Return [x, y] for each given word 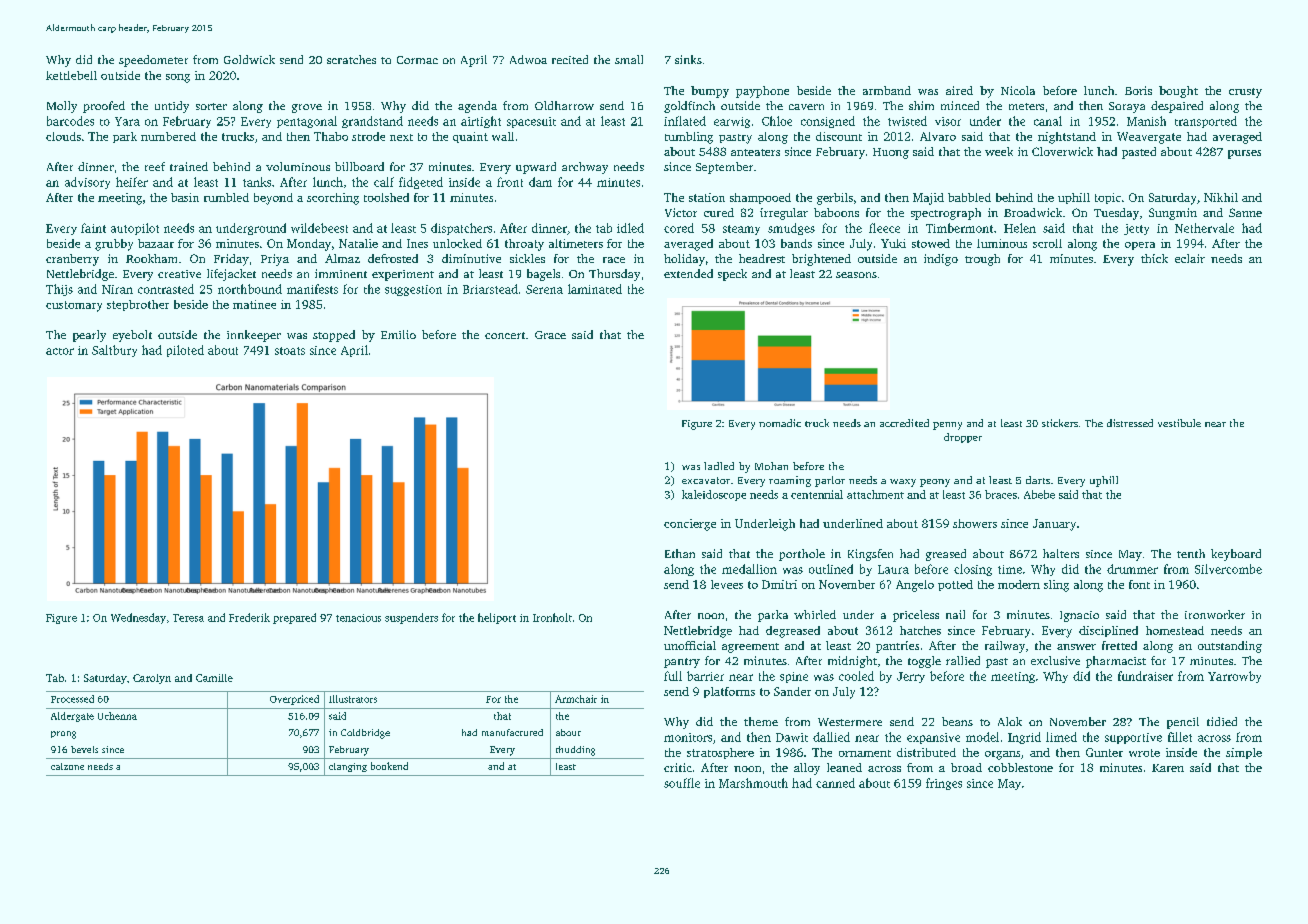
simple [1244, 753]
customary [74, 306]
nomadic [780, 423]
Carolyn [152, 679]
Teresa [188, 618]
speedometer [153, 61]
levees [727, 584]
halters [1061, 553]
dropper [963, 438]
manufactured [512, 732]
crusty [1245, 93]
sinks [688, 59]
